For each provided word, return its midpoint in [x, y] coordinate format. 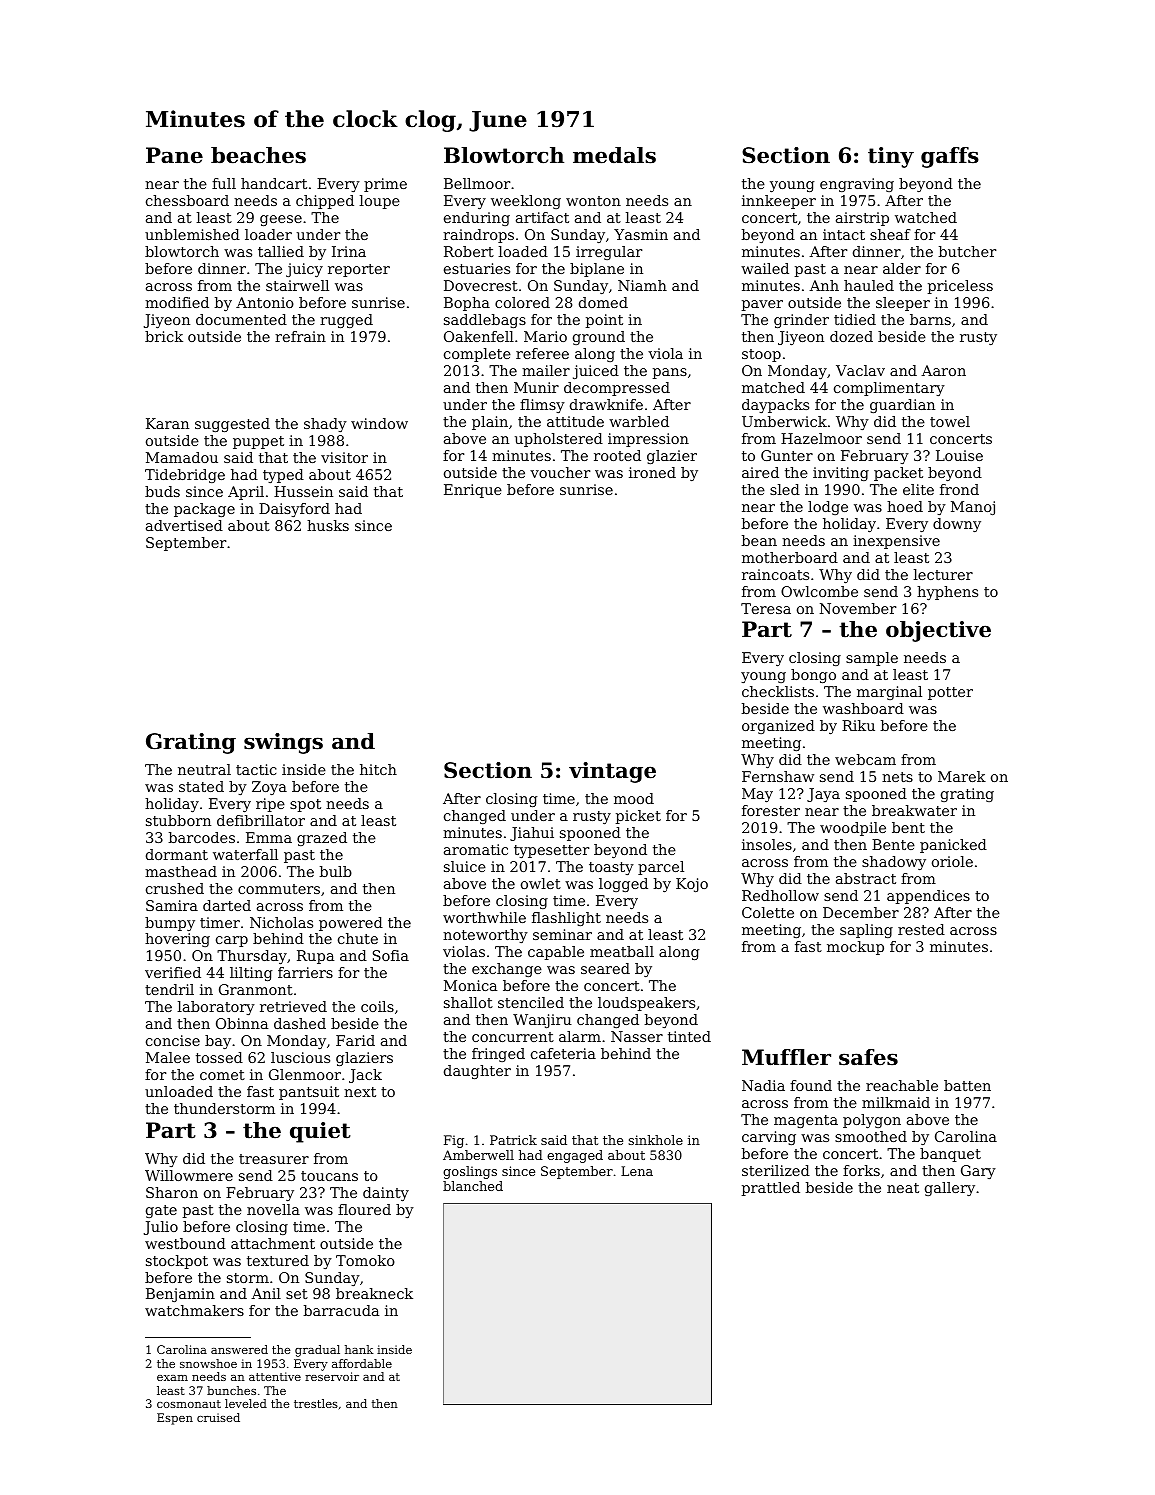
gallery [950, 1189]
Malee [168, 1057]
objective [938, 631]
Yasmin [641, 234]
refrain [300, 336]
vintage [612, 772]
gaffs [950, 157]
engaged [575, 1156]
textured [278, 1260]
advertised [184, 525]
